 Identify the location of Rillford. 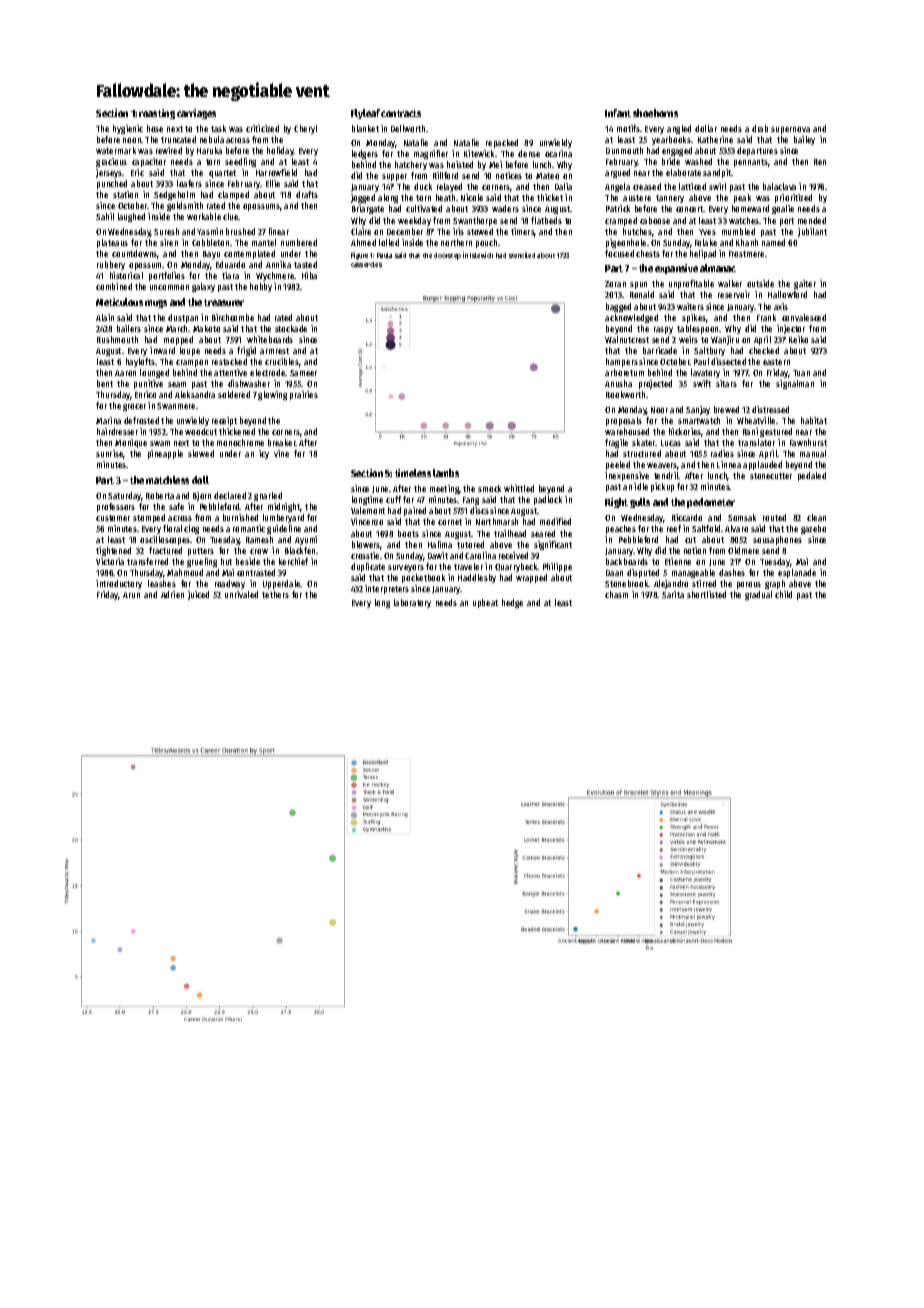
(445, 175).
